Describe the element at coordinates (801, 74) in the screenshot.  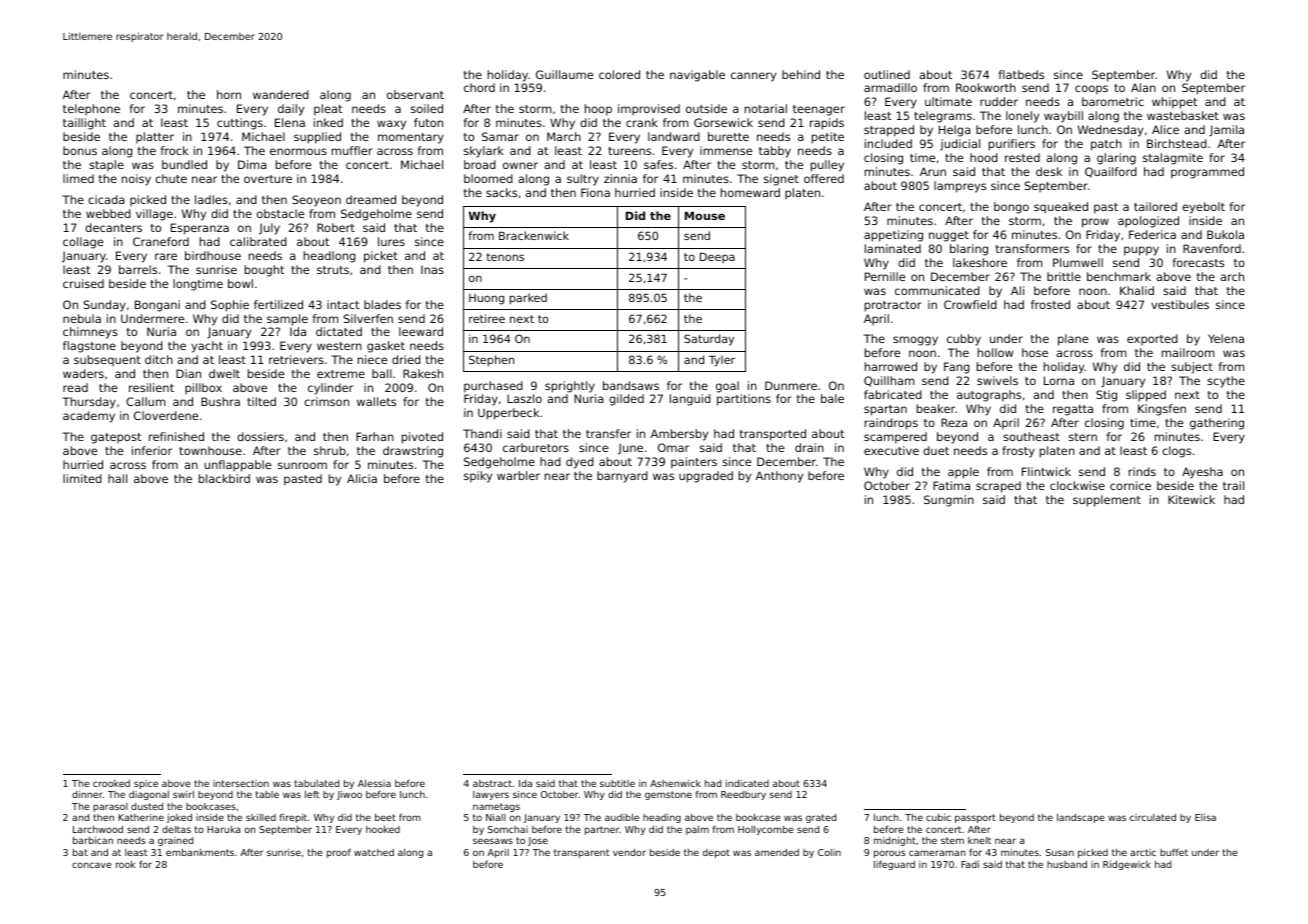
I see `behind` at that location.
